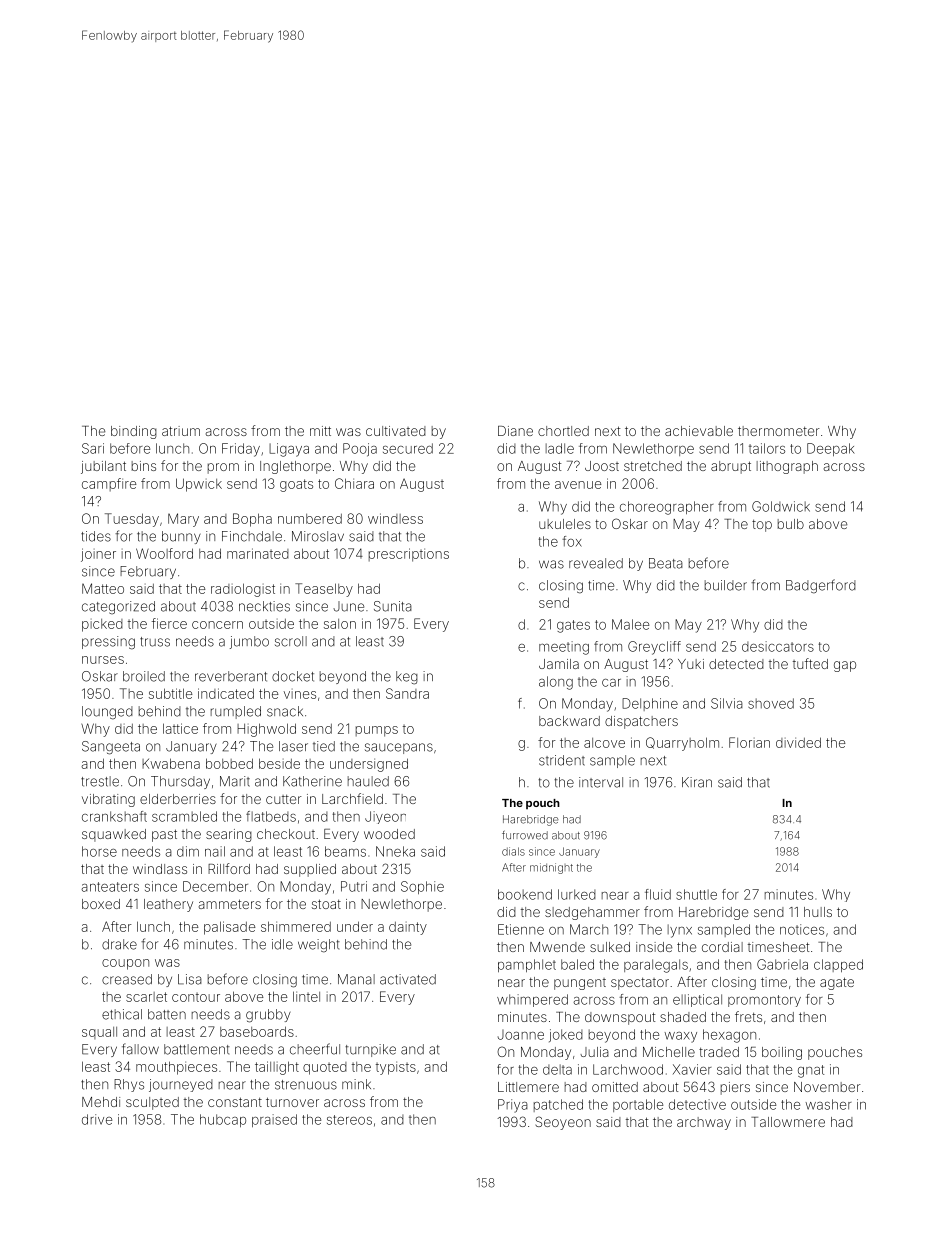 The height and width of the image is (1233, 952). Describe the element at coordinates (102, 625) in the image. I see `picked` at that location.
